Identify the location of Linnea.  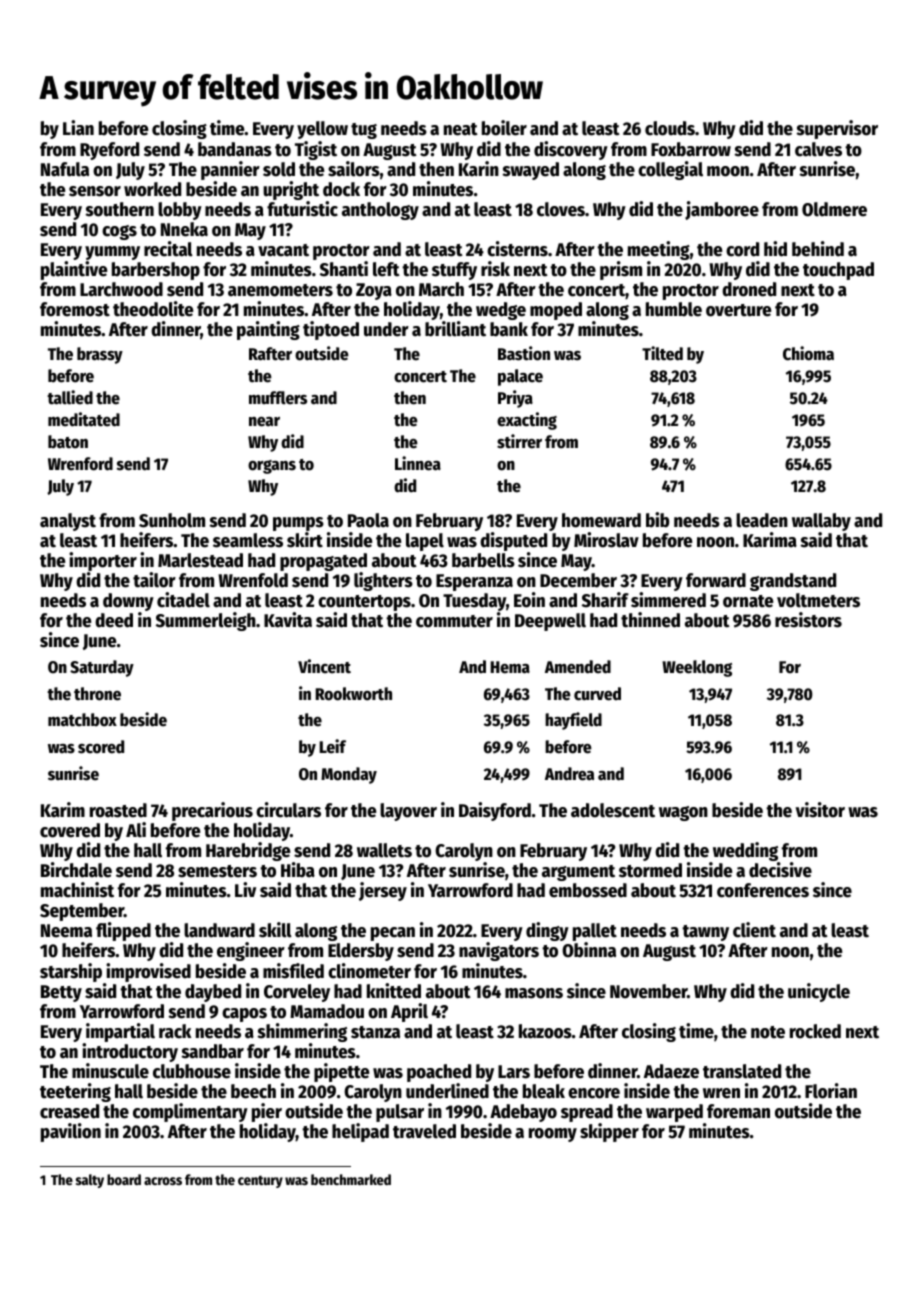
(418, 463).
